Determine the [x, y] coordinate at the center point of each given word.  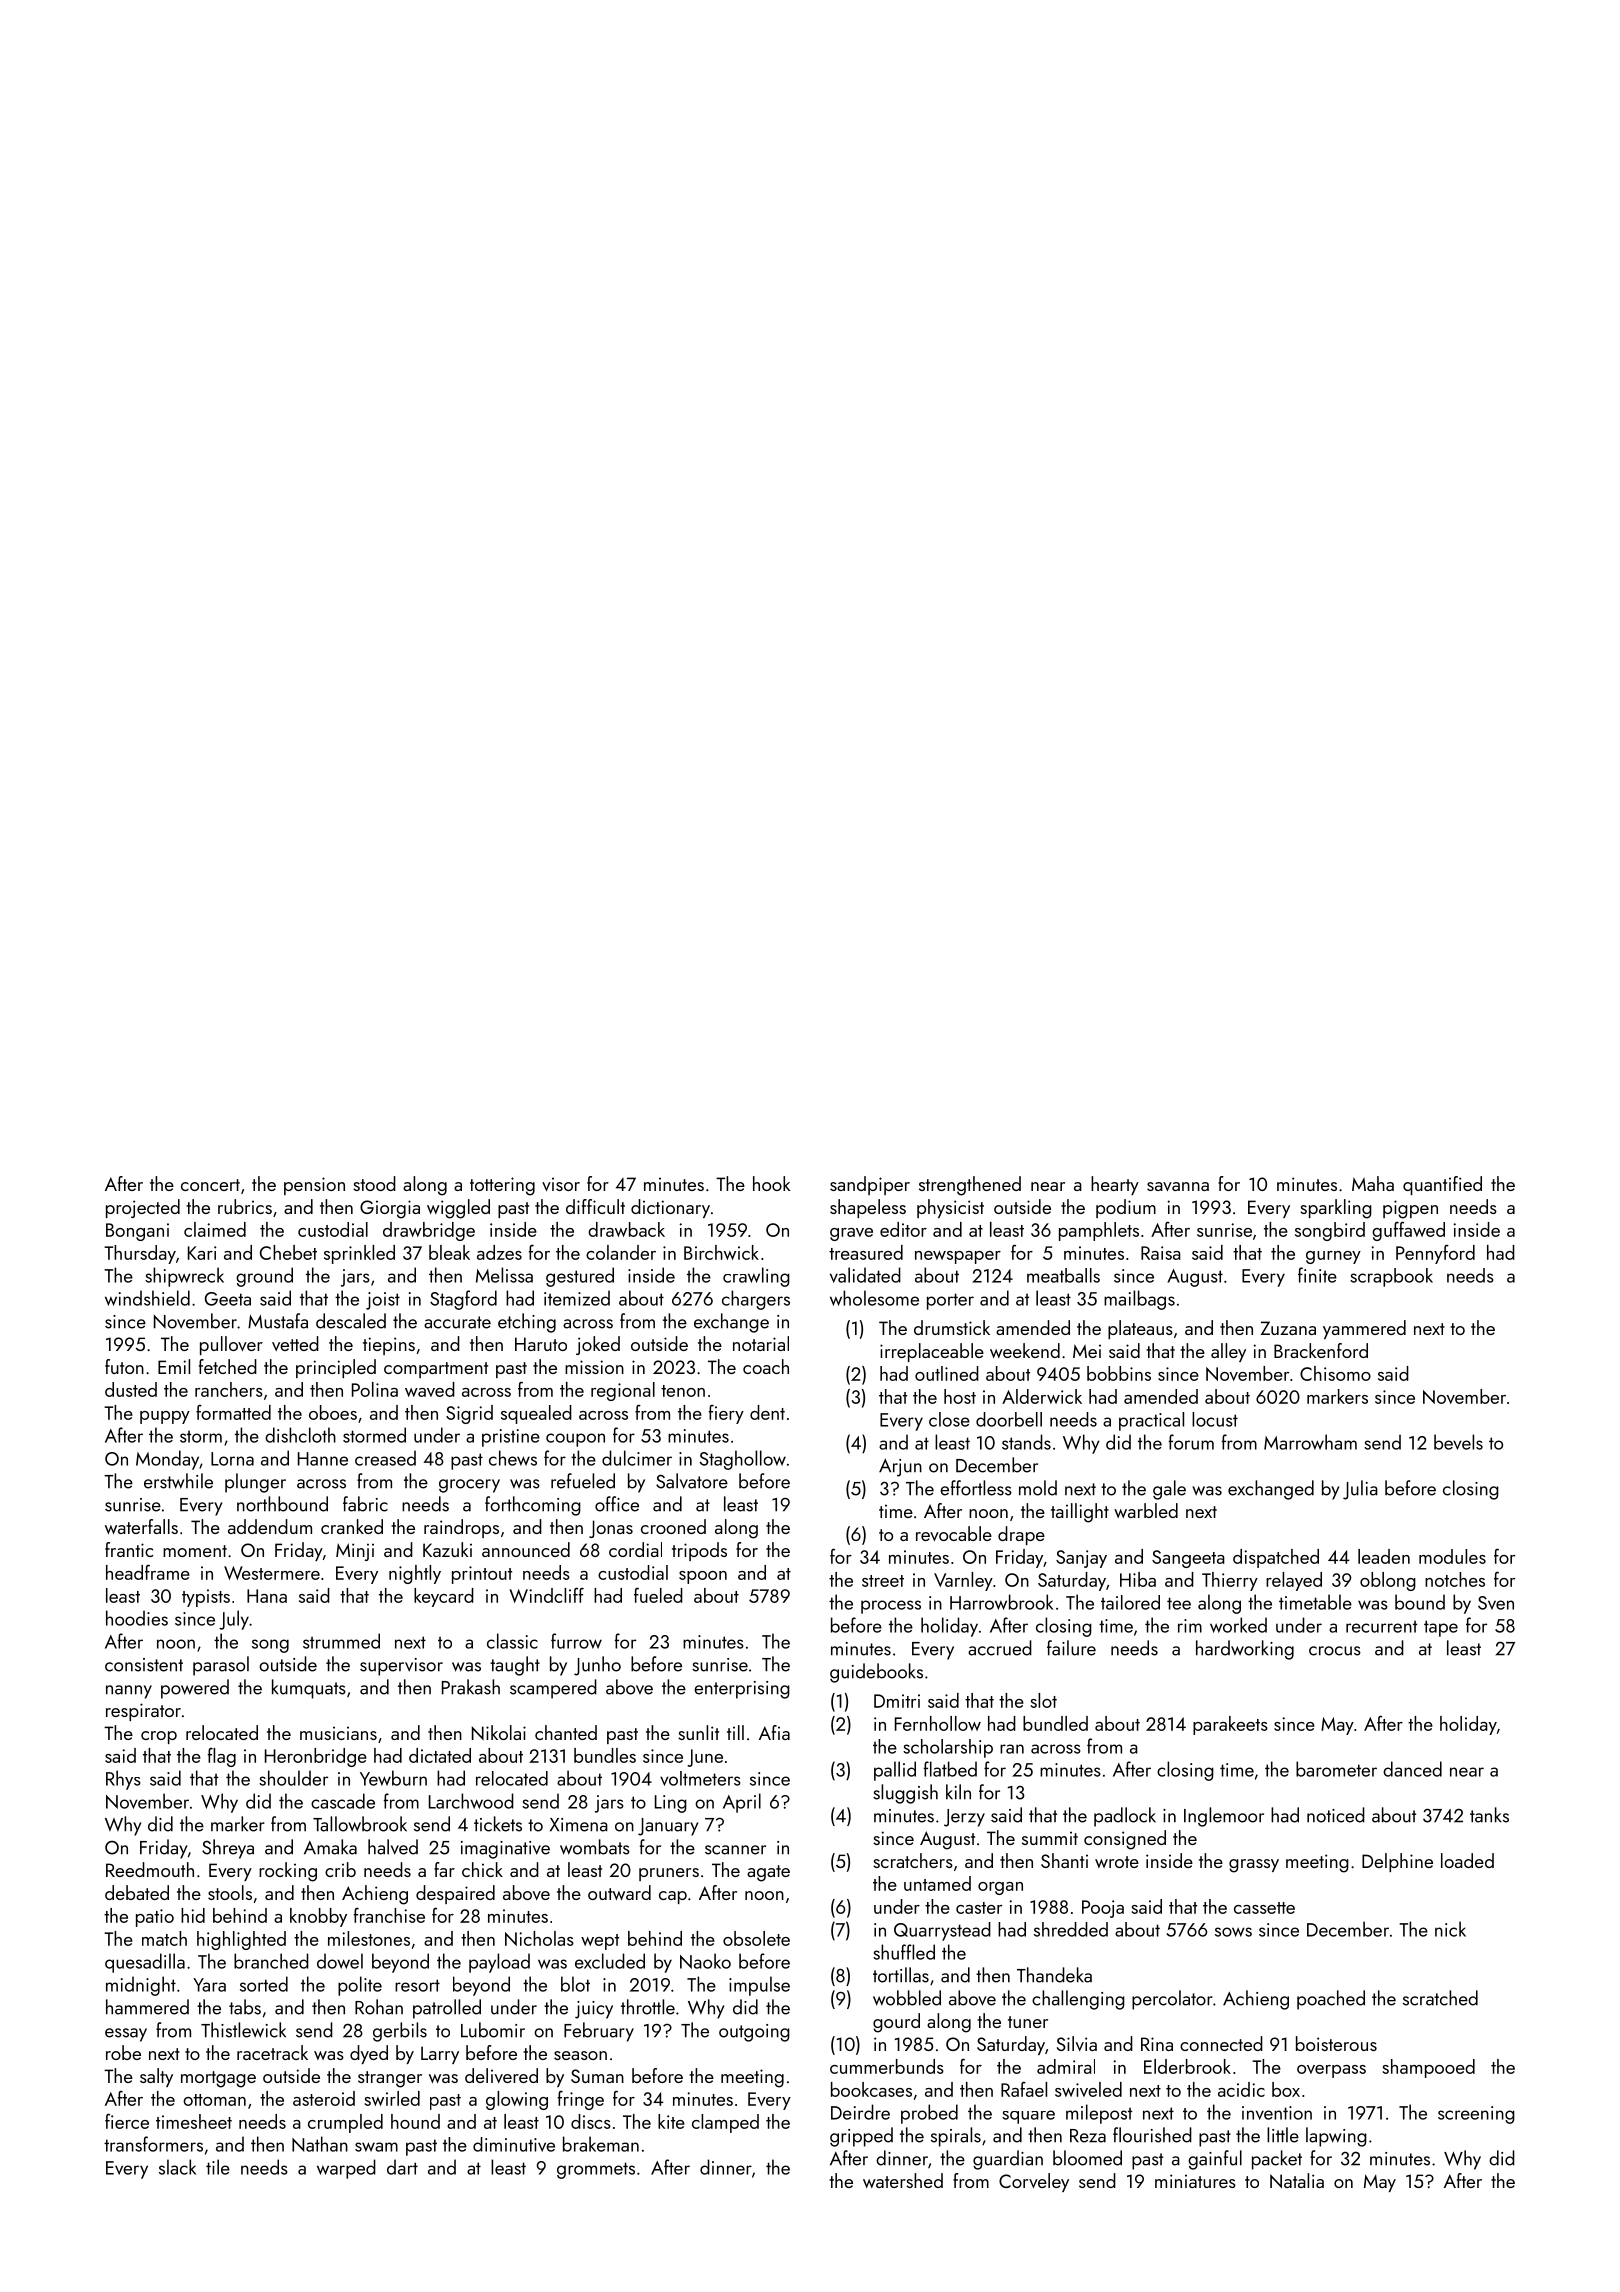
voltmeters [700, 1778]
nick [1450, 1929]
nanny [129, 1692]
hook [771, 1183]
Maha [1373, 1183]
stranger [390, 2079]
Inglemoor [1224, 1817]
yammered [1364, 1329]
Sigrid [469, 1414]
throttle [648, 2007]
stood [374, 1183]
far [444, 1869]
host [960, 1396]
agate [768, 1873]
